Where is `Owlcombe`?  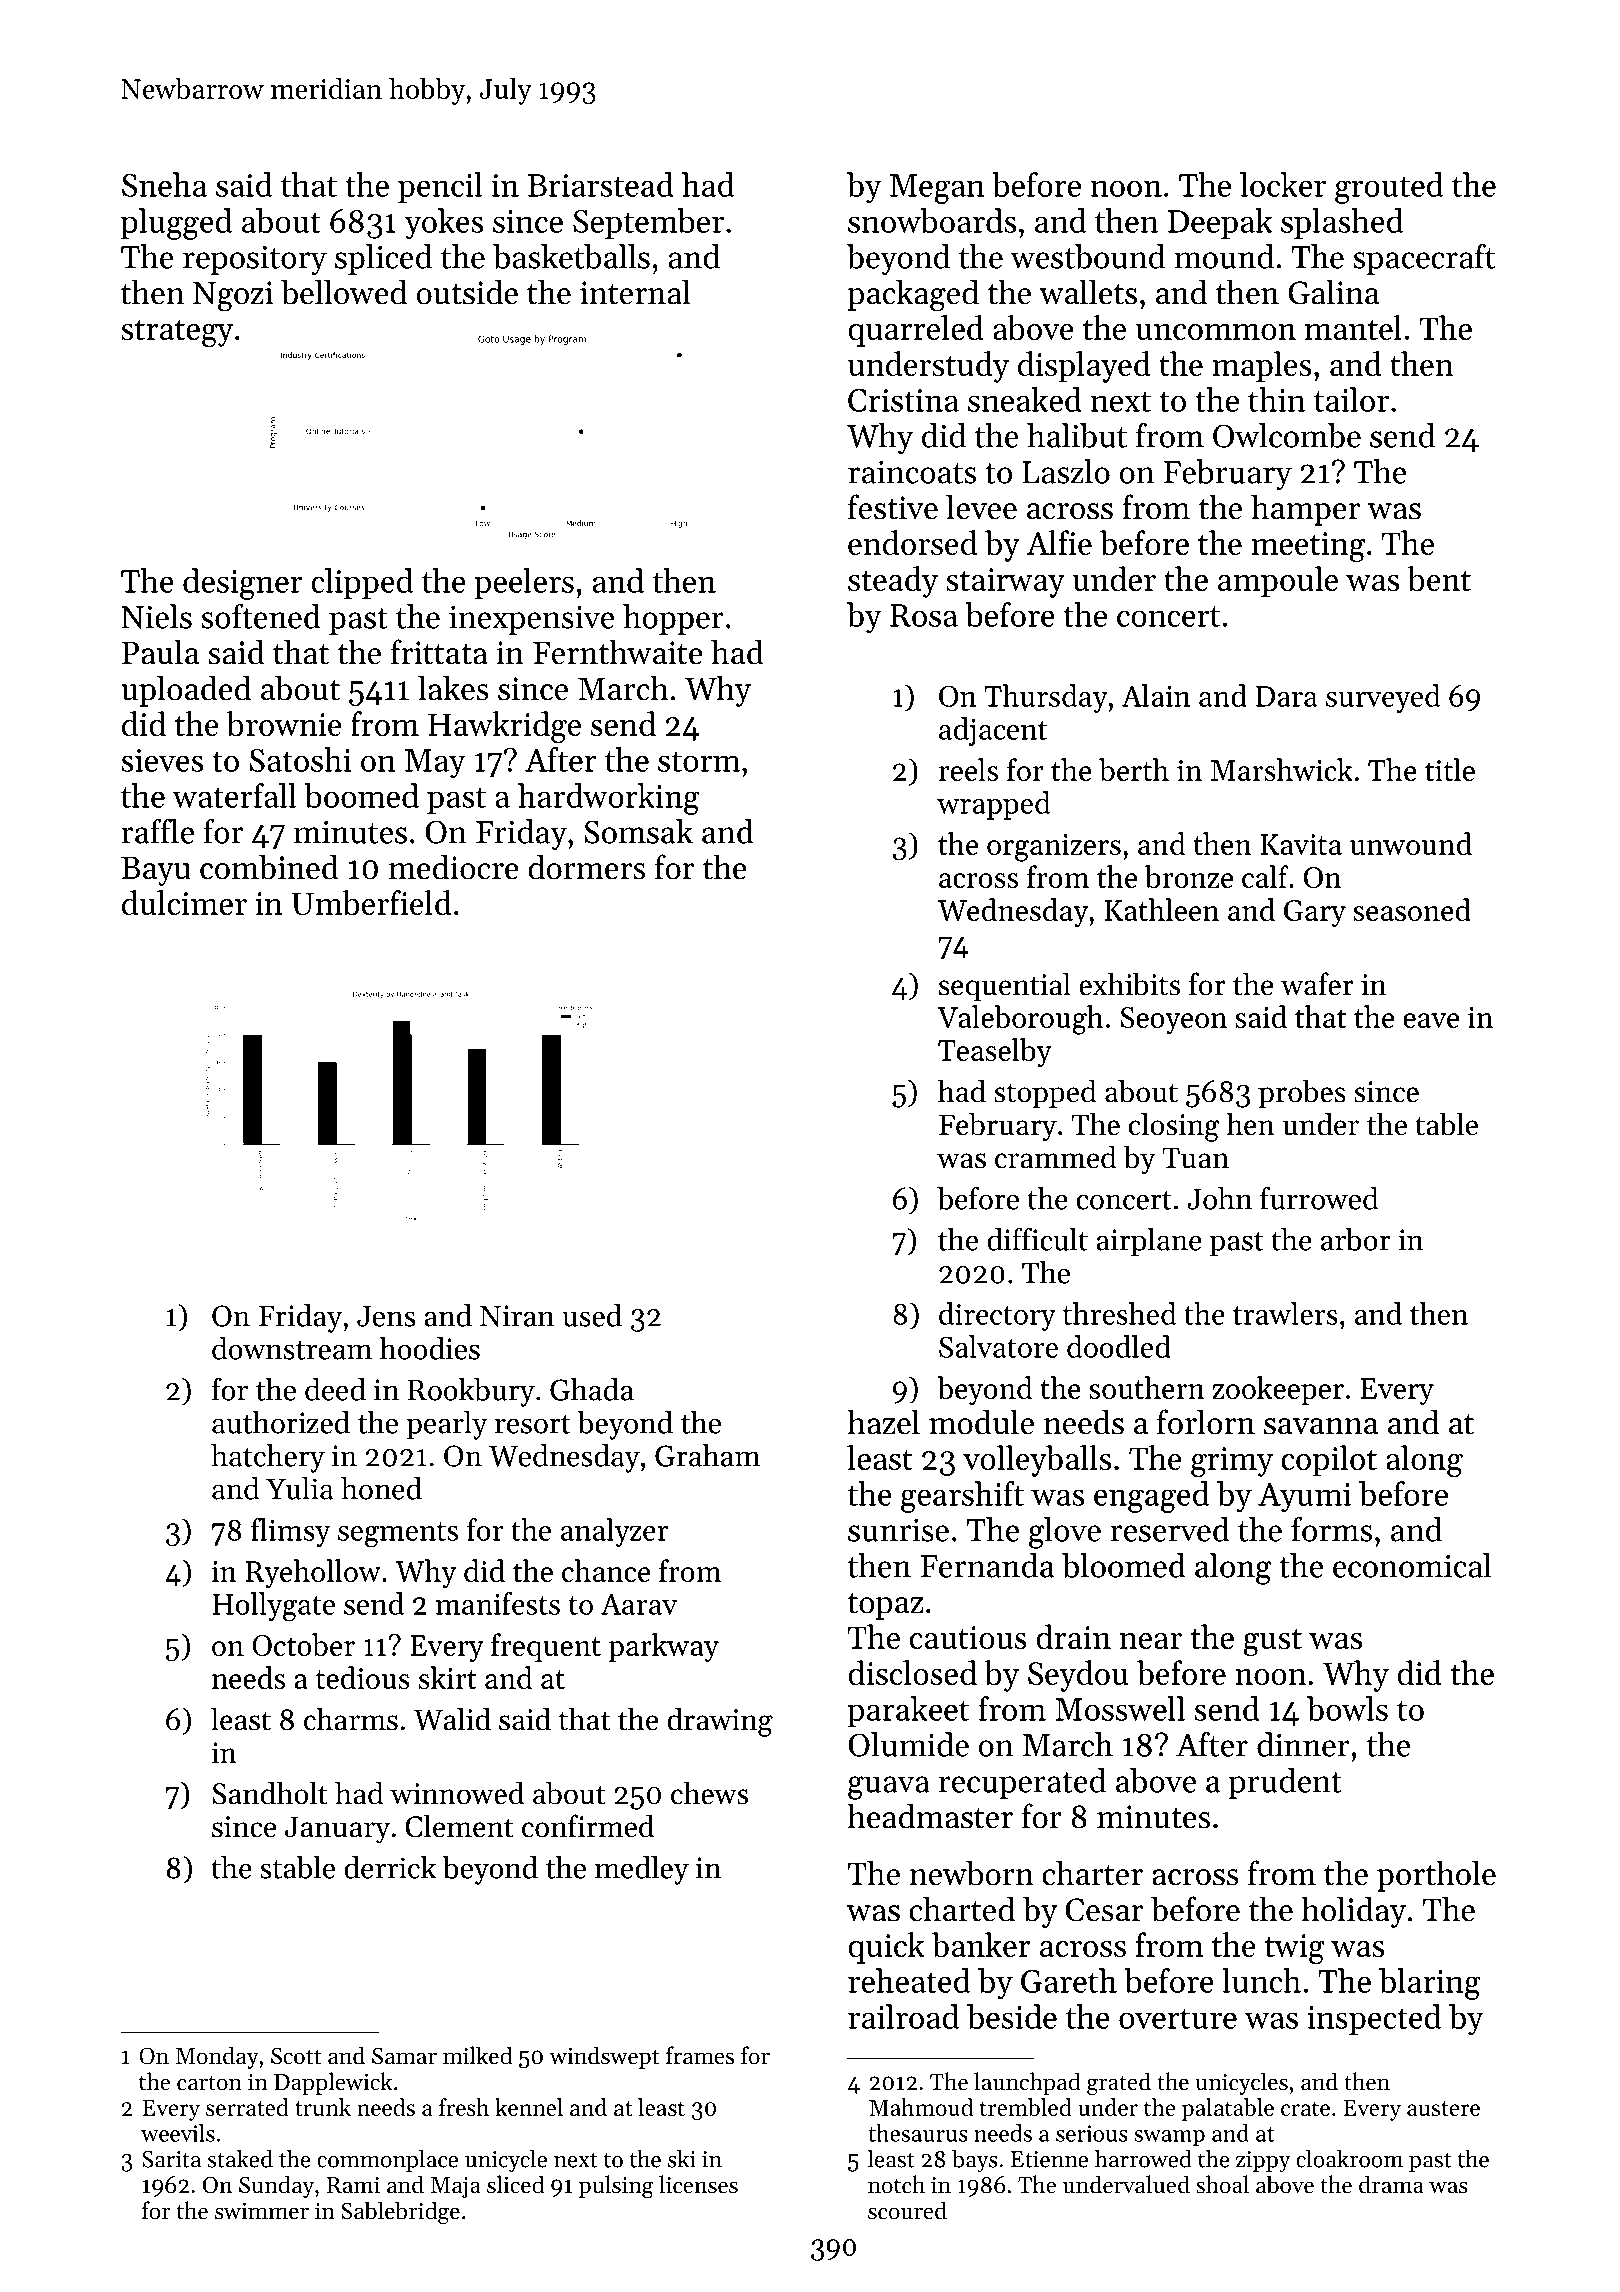 Owlcombe is located at coordinates (1287, 435).
